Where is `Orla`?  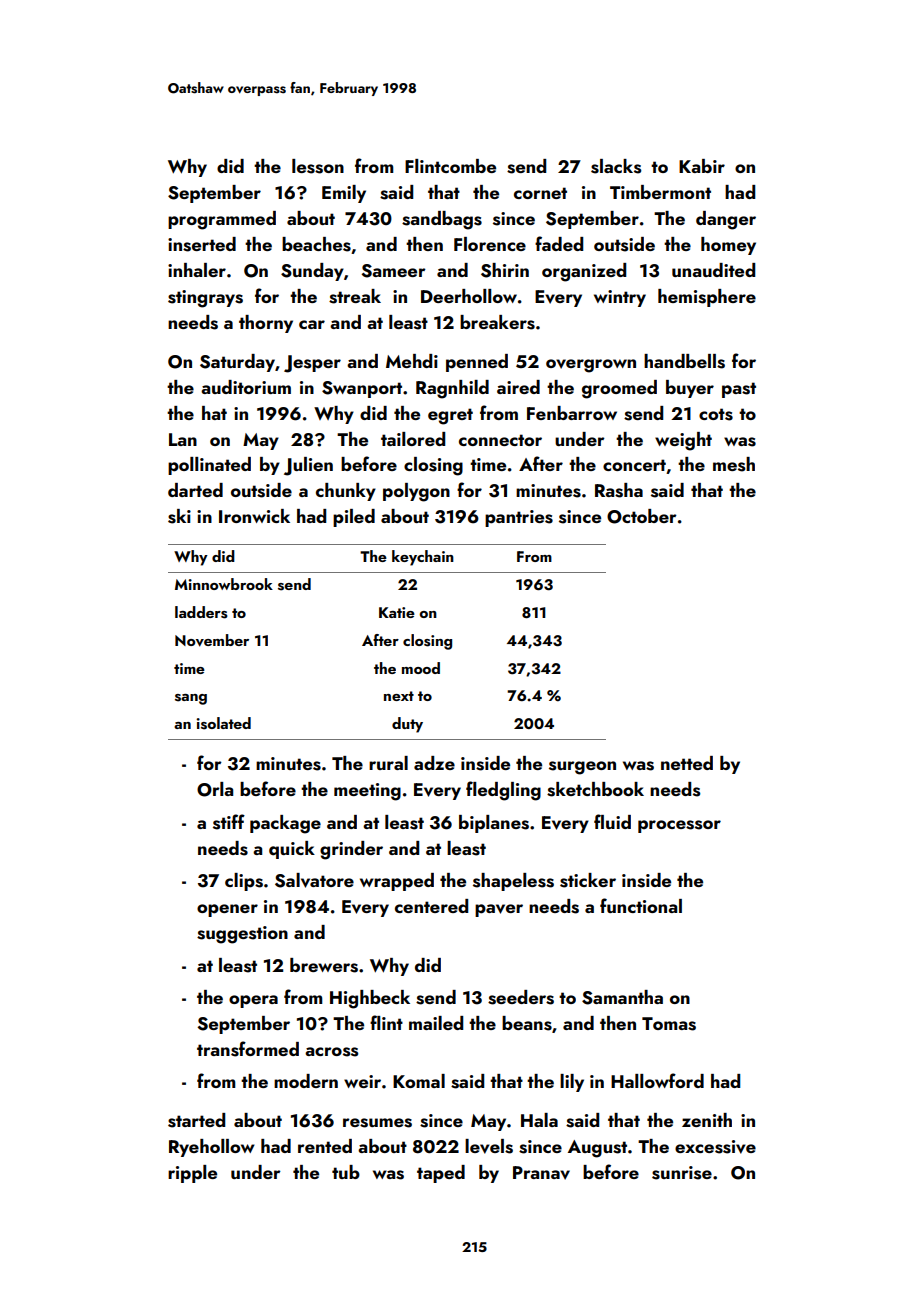
Orla is located at coordinates (215, 789).
